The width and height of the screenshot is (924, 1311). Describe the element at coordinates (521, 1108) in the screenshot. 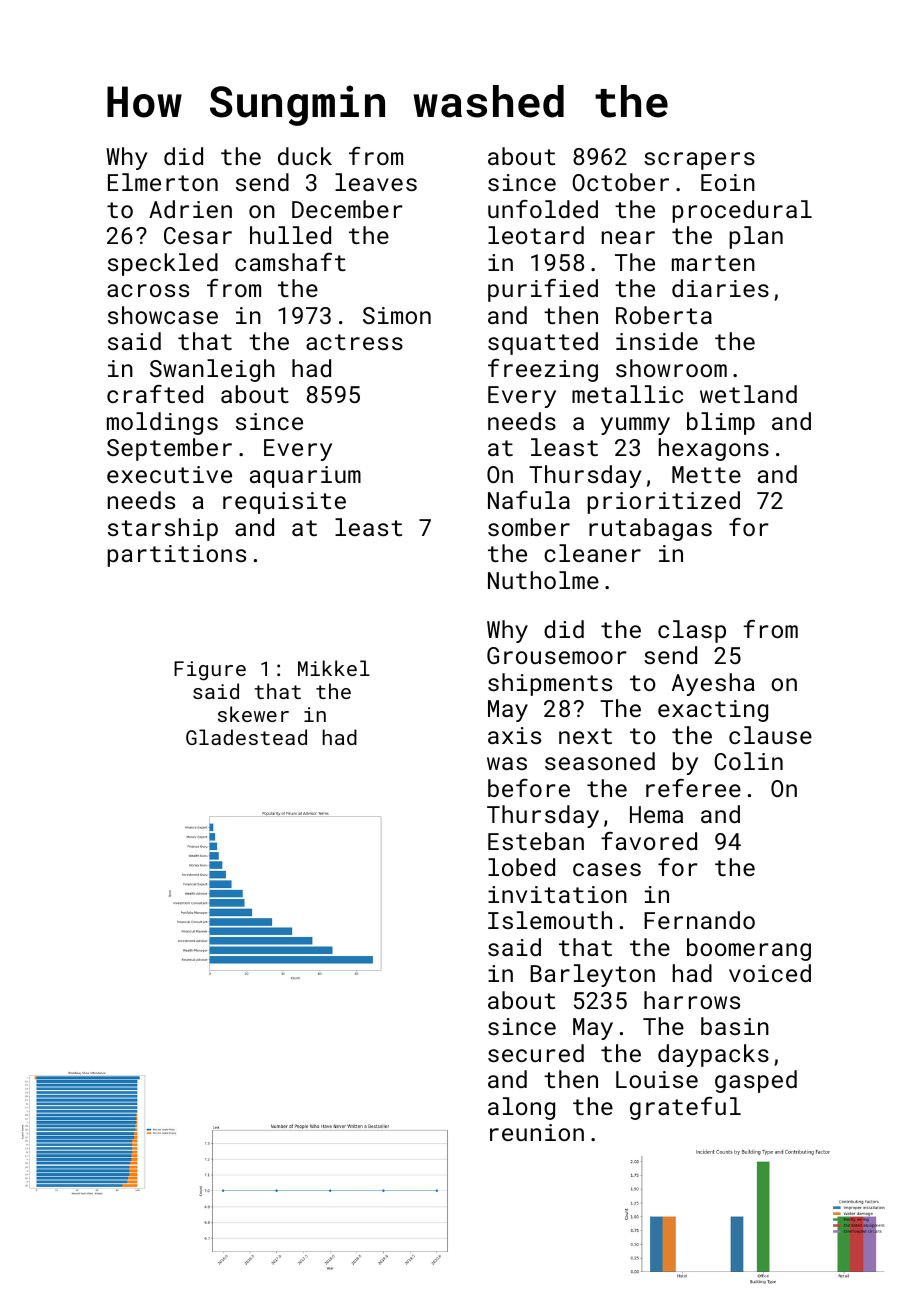

I see `along` at that location.
